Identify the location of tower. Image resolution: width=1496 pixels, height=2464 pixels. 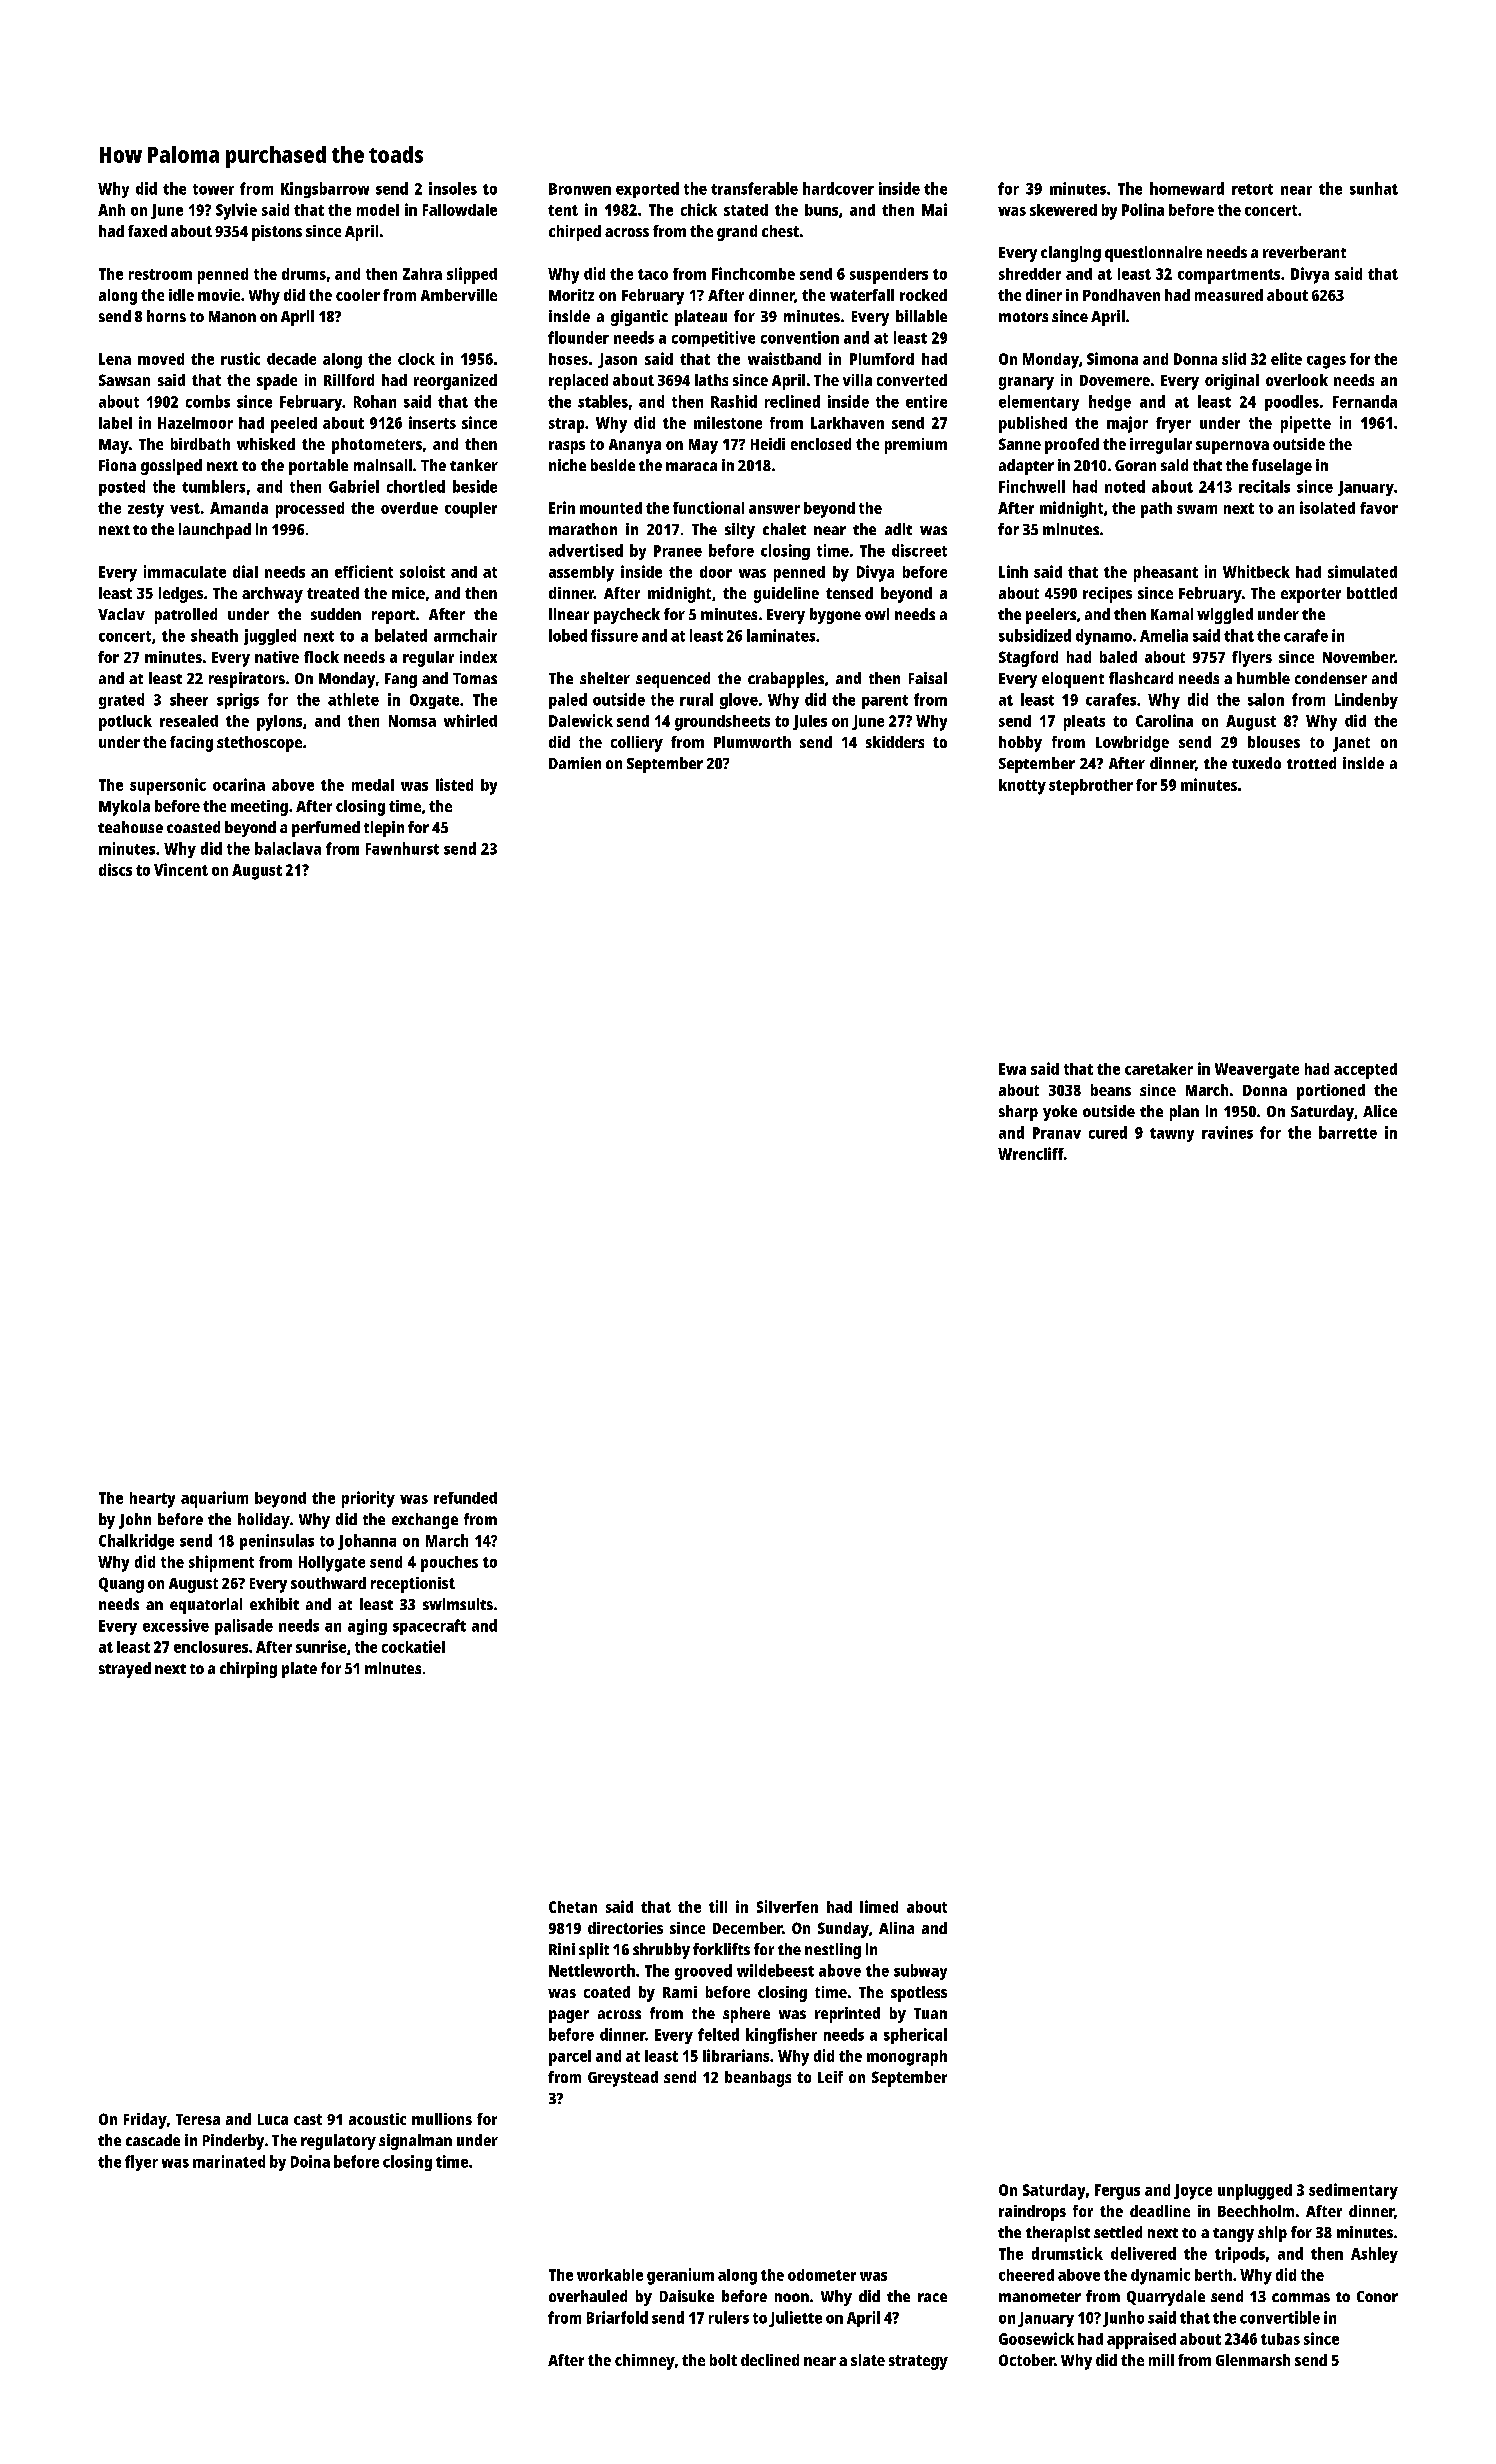
(213, 189).
